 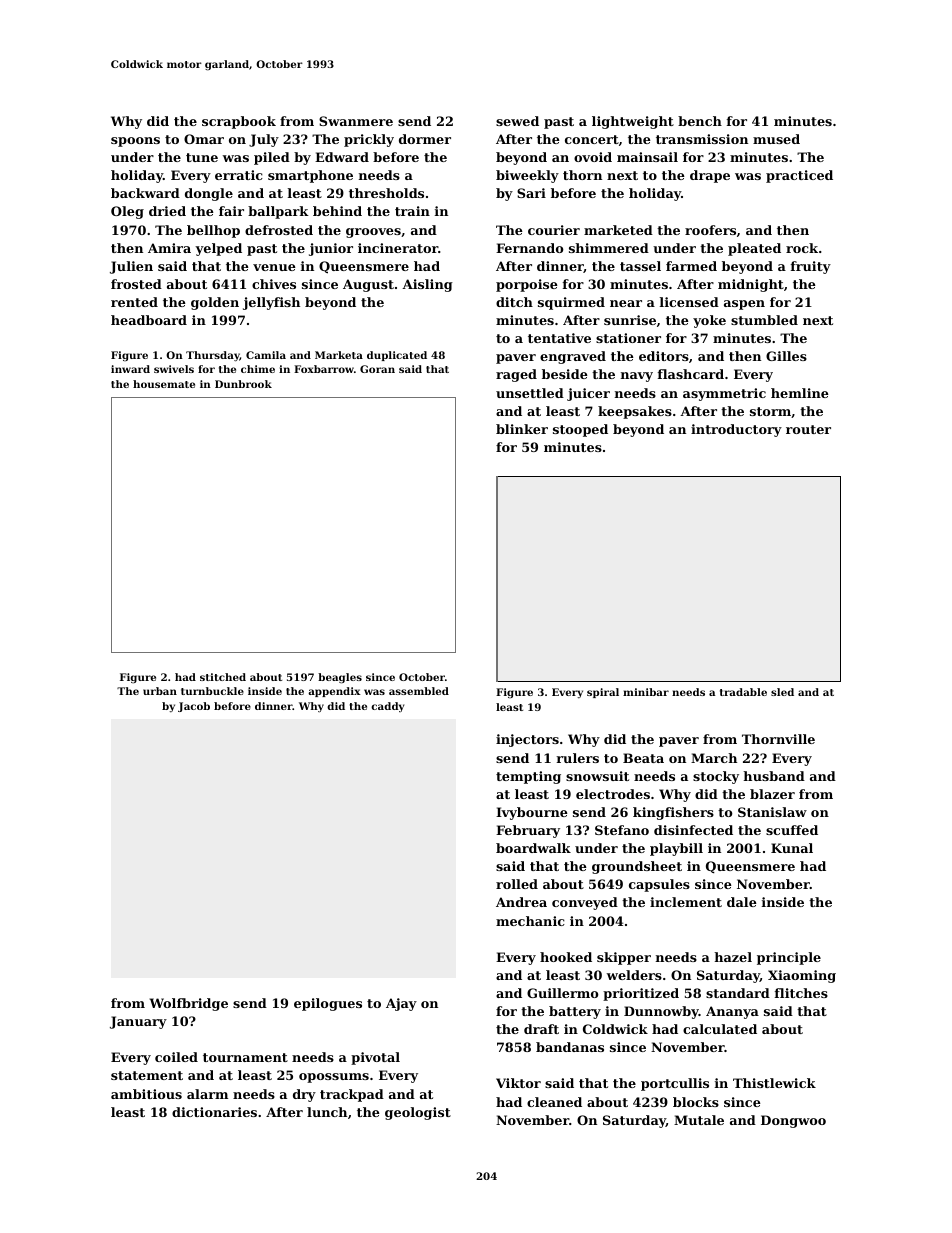 I want to click on Dongwoo, so click(x=793, y=1121).
